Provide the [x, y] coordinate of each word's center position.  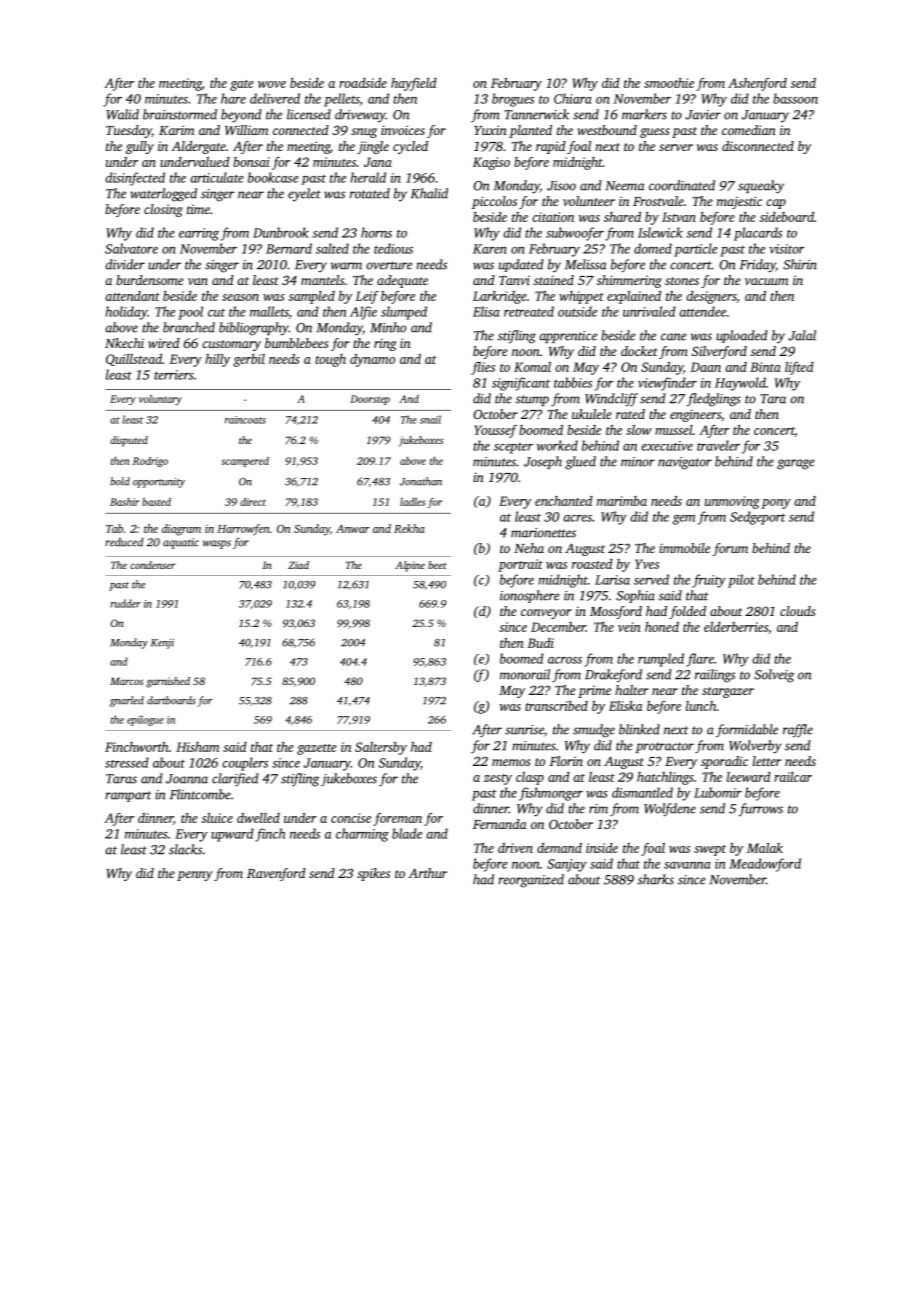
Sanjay [567, 865]
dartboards [171, 700]
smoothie [669, 83]
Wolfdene [670, 810]
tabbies [573, 382]
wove [272, 84]
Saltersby [381, 748]
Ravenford [276, 874]
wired [164, 343]
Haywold [740, 384]
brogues [513, 100]
